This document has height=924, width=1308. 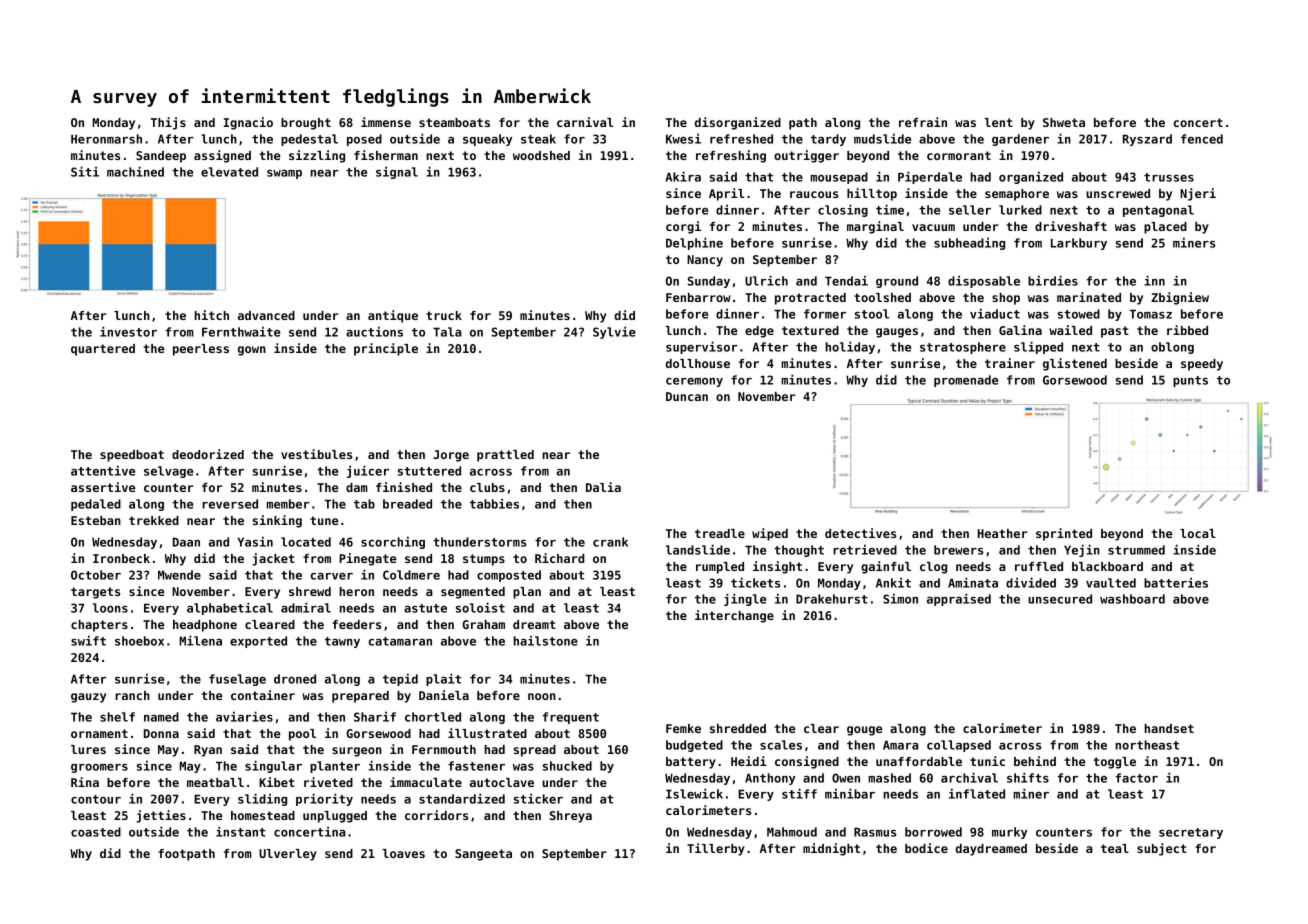 What do you see at coordinates (222, 156) in the document?
I see `assigned` at bounding box center [222, 156].
